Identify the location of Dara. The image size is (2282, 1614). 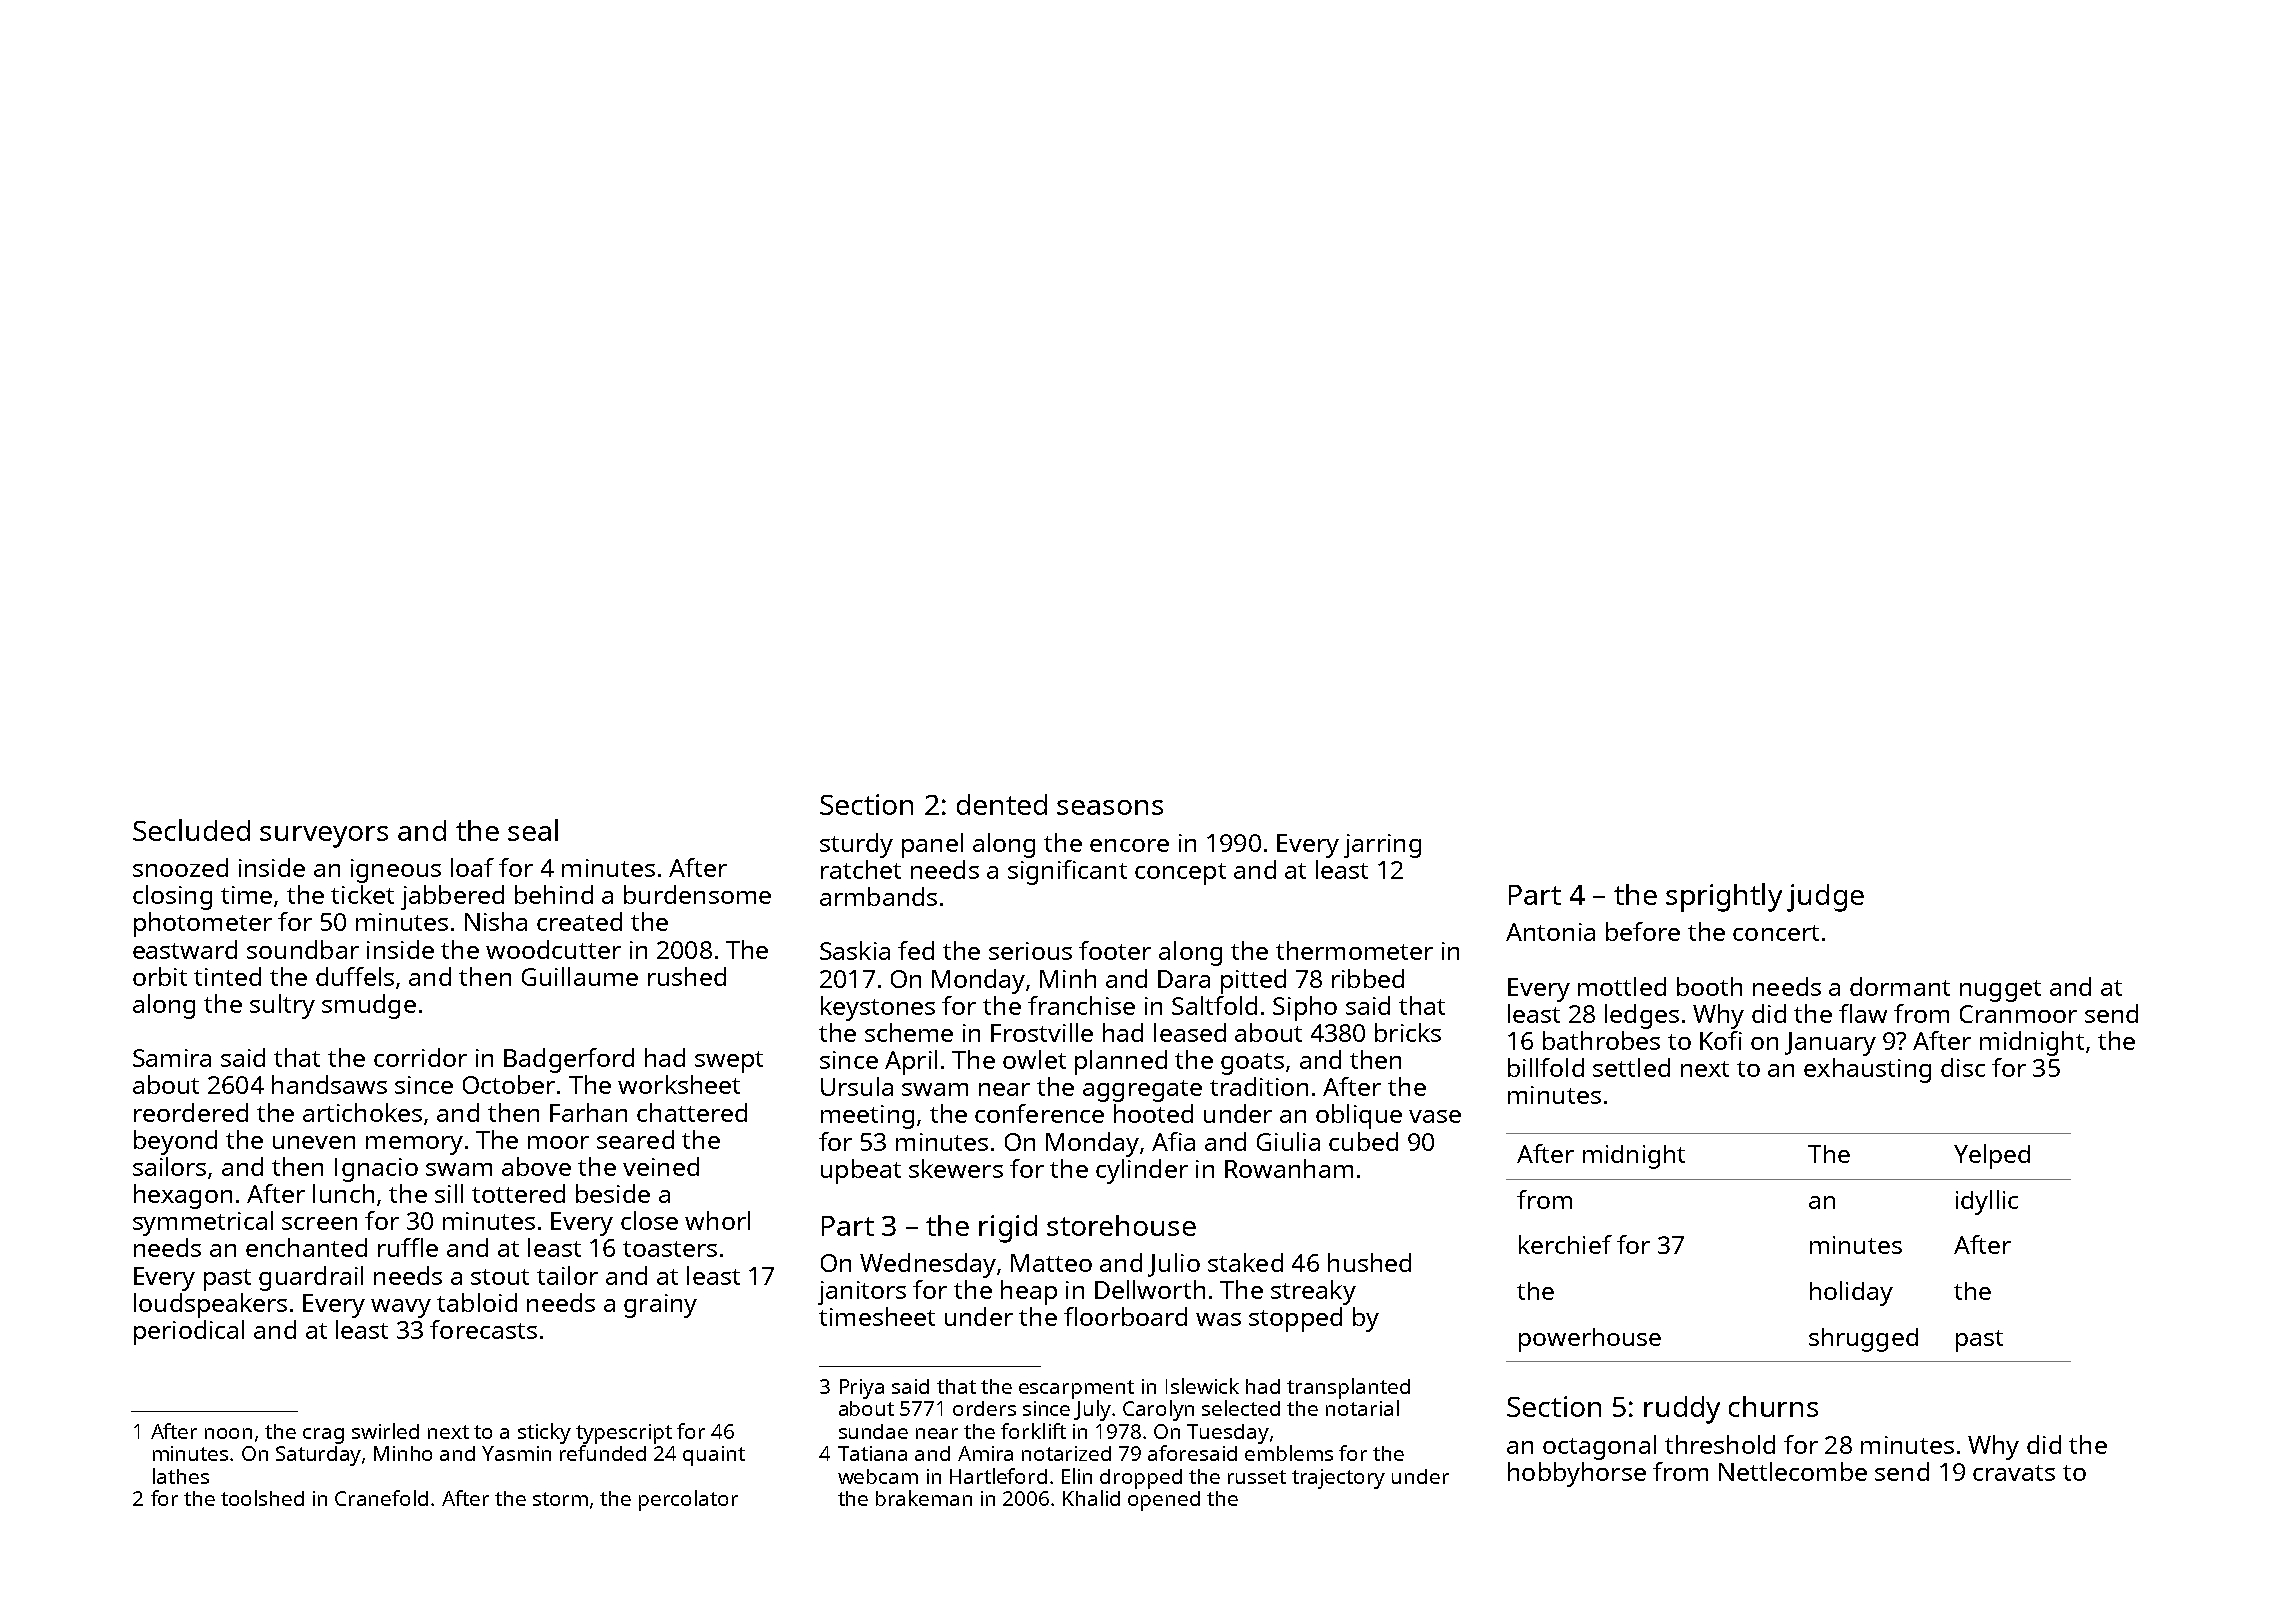
(1184, 979).
